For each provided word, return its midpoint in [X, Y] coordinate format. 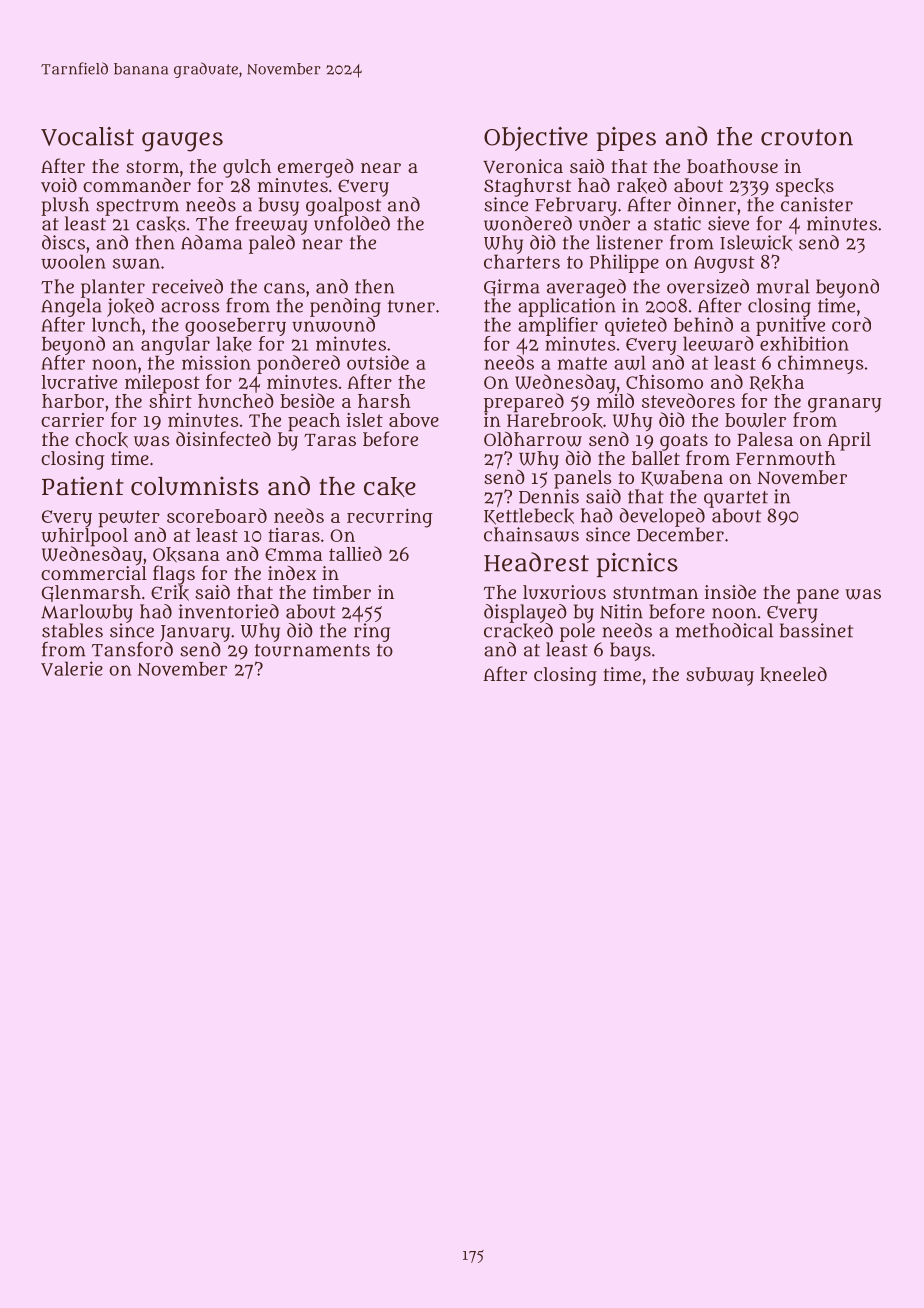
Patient [83, 486]
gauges [182, 142]
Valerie [72, 668]
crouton [807, 137]
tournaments [312, 650]
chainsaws [531, 534]
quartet [736, 499]
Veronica [523, 166]
